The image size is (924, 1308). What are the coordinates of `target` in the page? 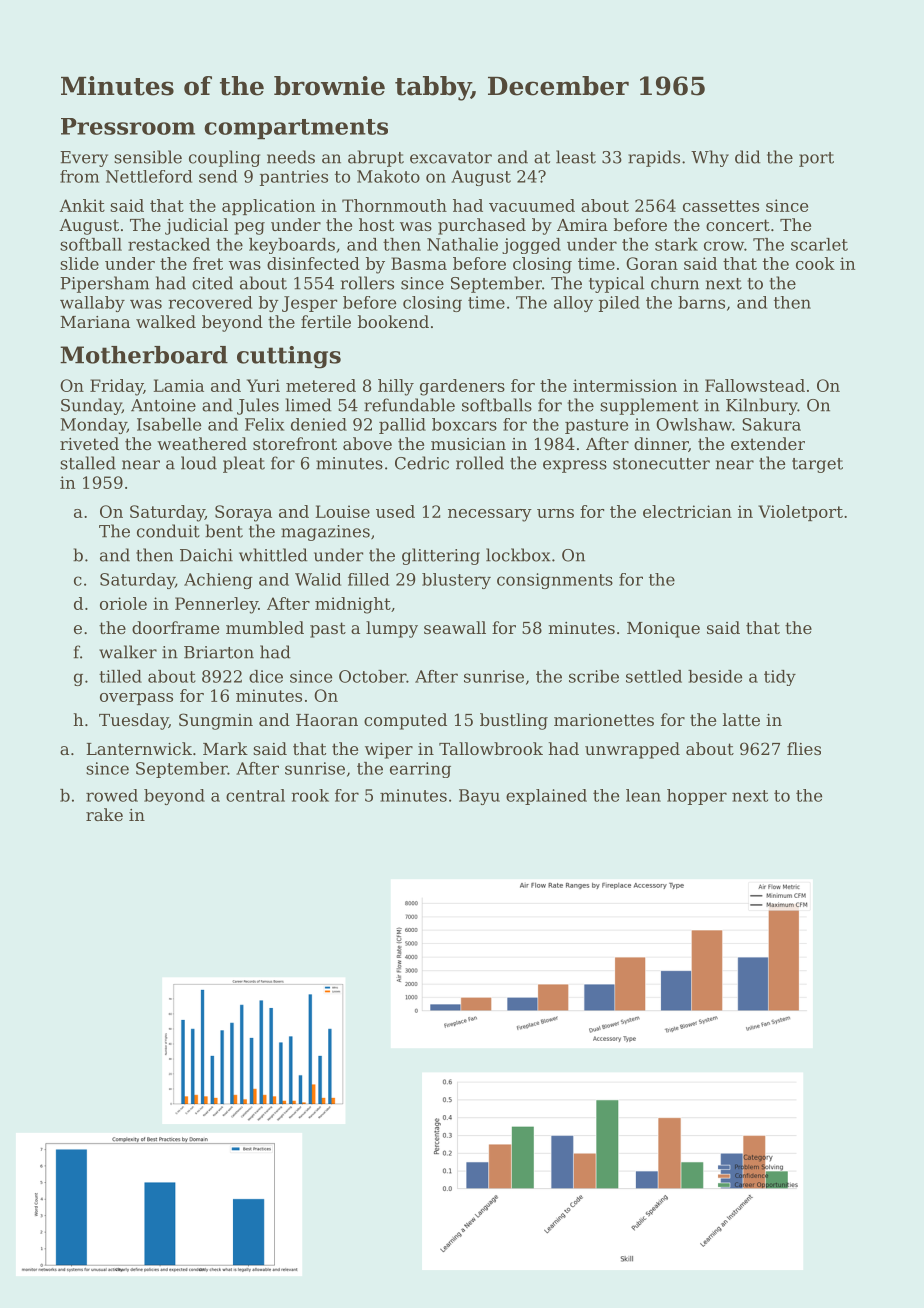 It's located at (817, 465).
